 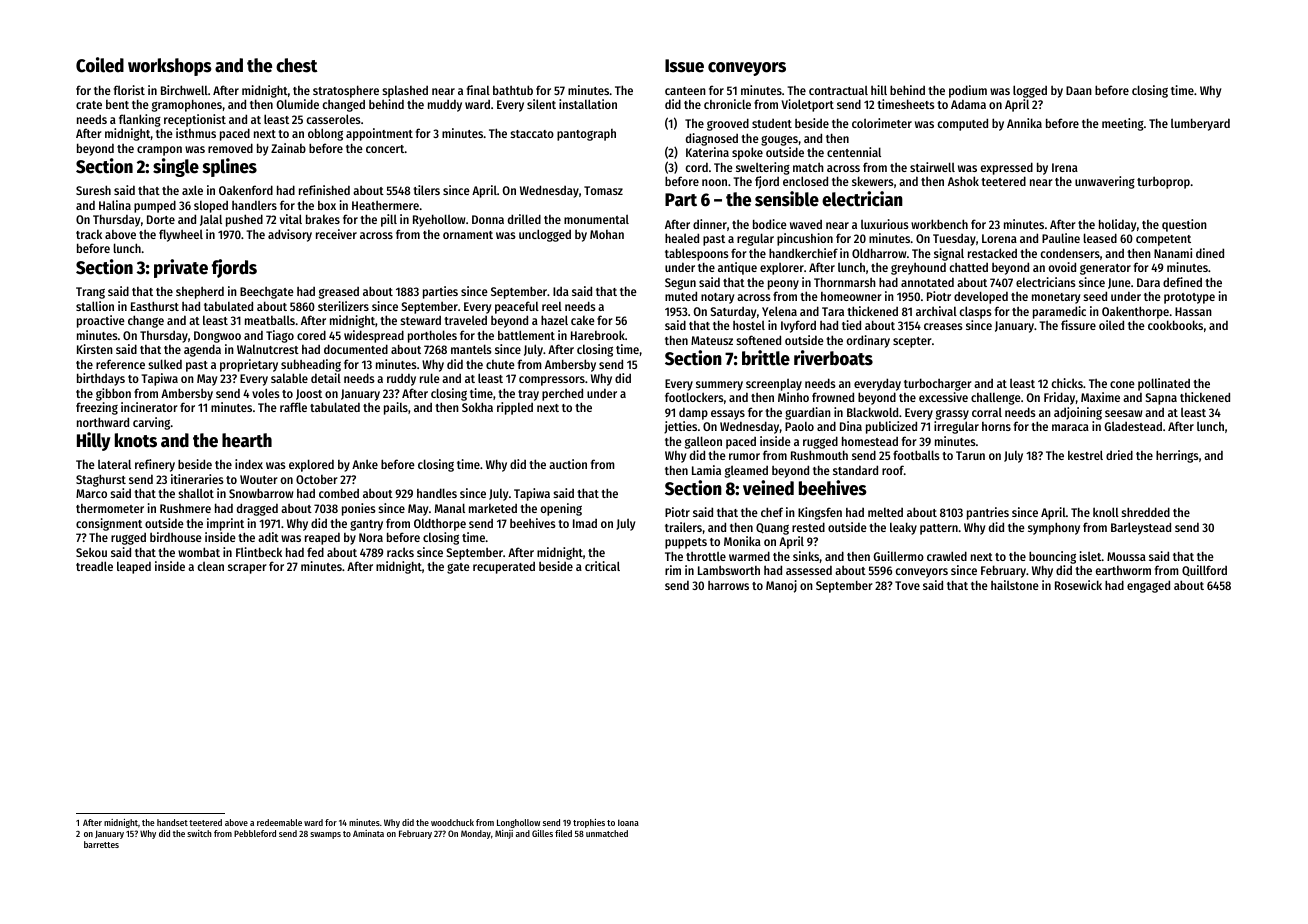 What do you see at coordinates (297, 65) in the screenshot?
I see `chest` at bounding box center [297, 65].
